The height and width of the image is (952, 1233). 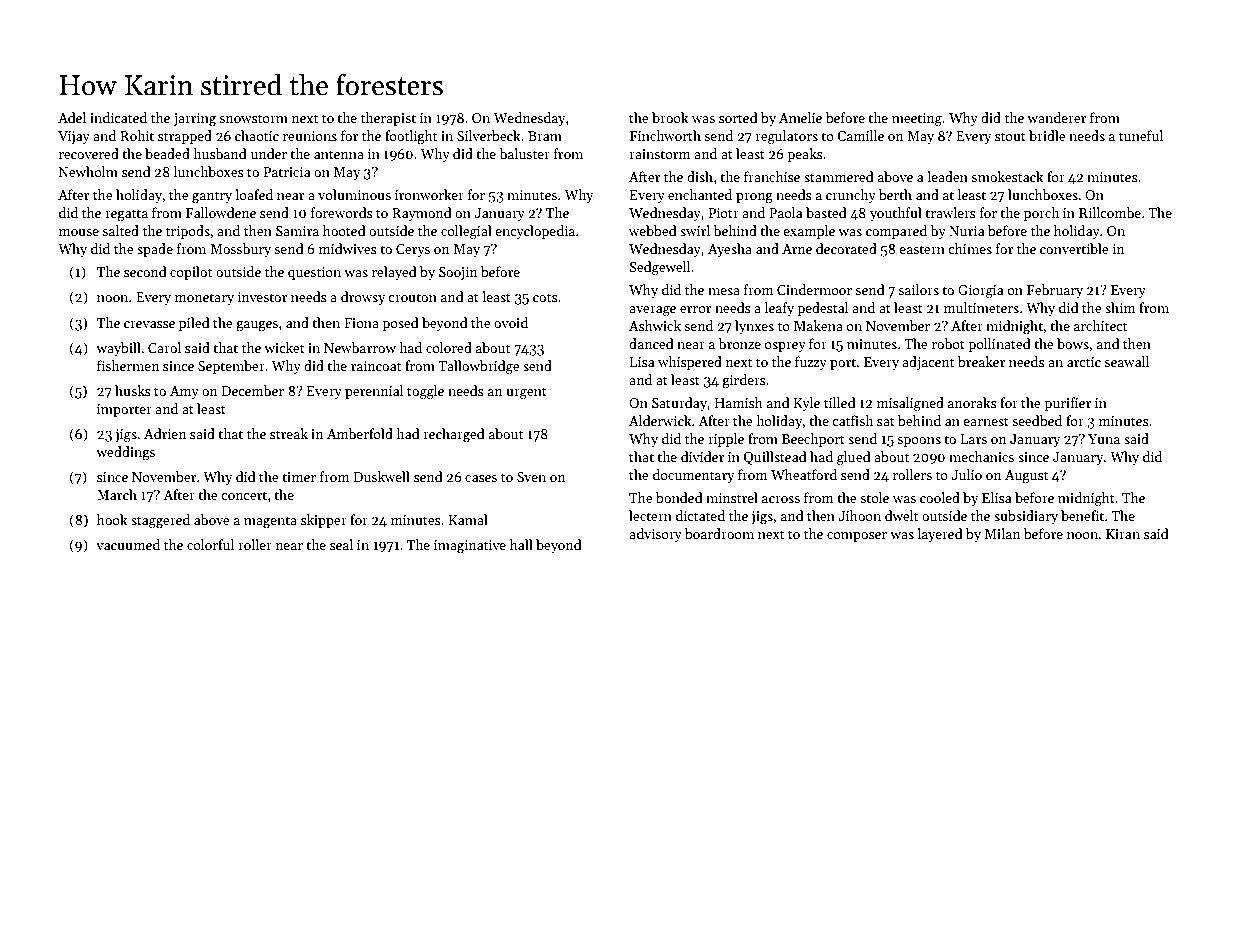 What do you see at coordinates (1104, 439) in the image?
I see `Yuna` at bounding box center [1104, 439].
